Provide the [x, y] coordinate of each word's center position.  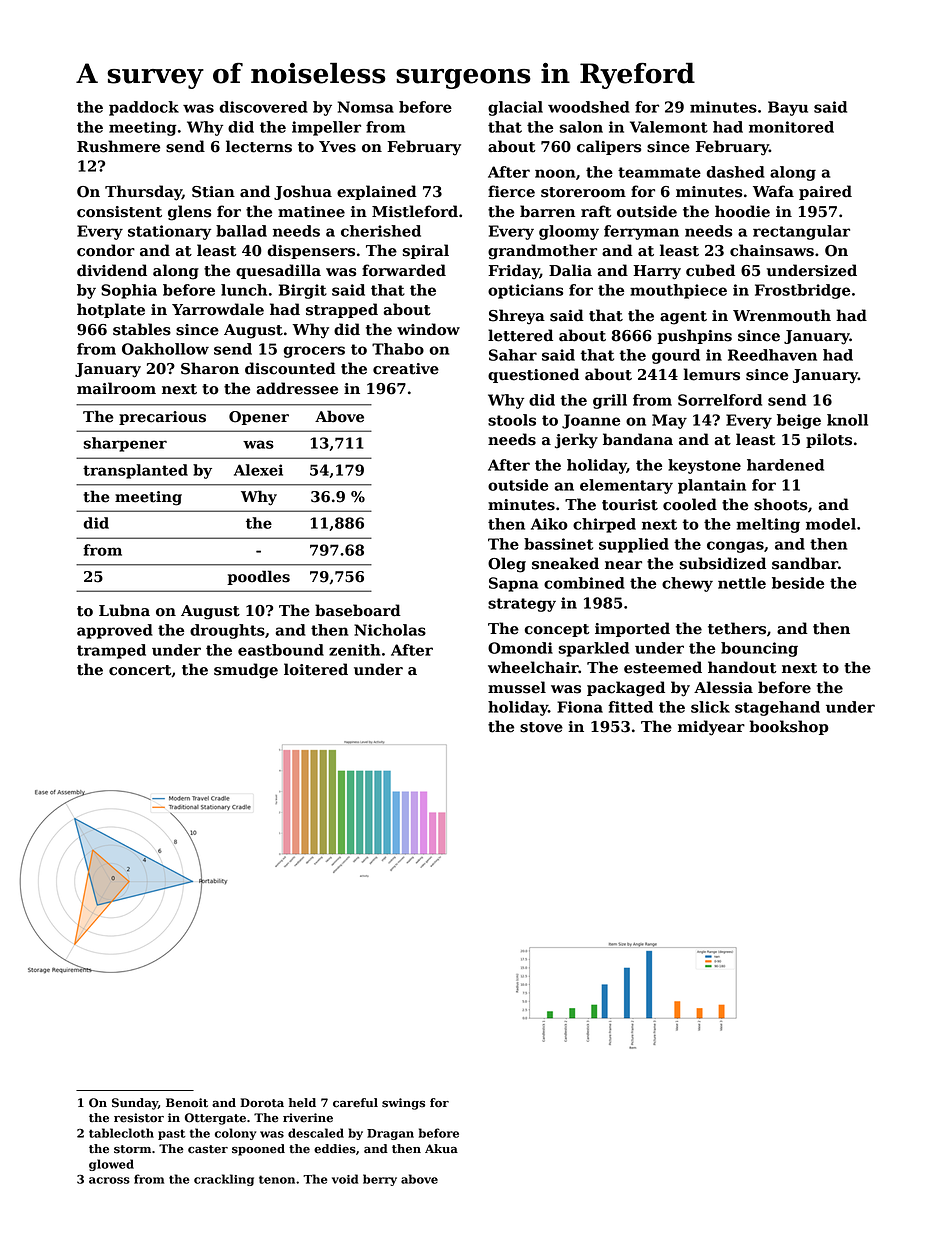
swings [403, 1104]
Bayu [788, 108]
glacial [515, 108]
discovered [263, 107]
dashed [735, 172]
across [109, 1180]
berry [380, 1180]
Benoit [187, 1103]
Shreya [517, 317]
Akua [441, 1148]
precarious [162, 418]
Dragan [390, 1134]
